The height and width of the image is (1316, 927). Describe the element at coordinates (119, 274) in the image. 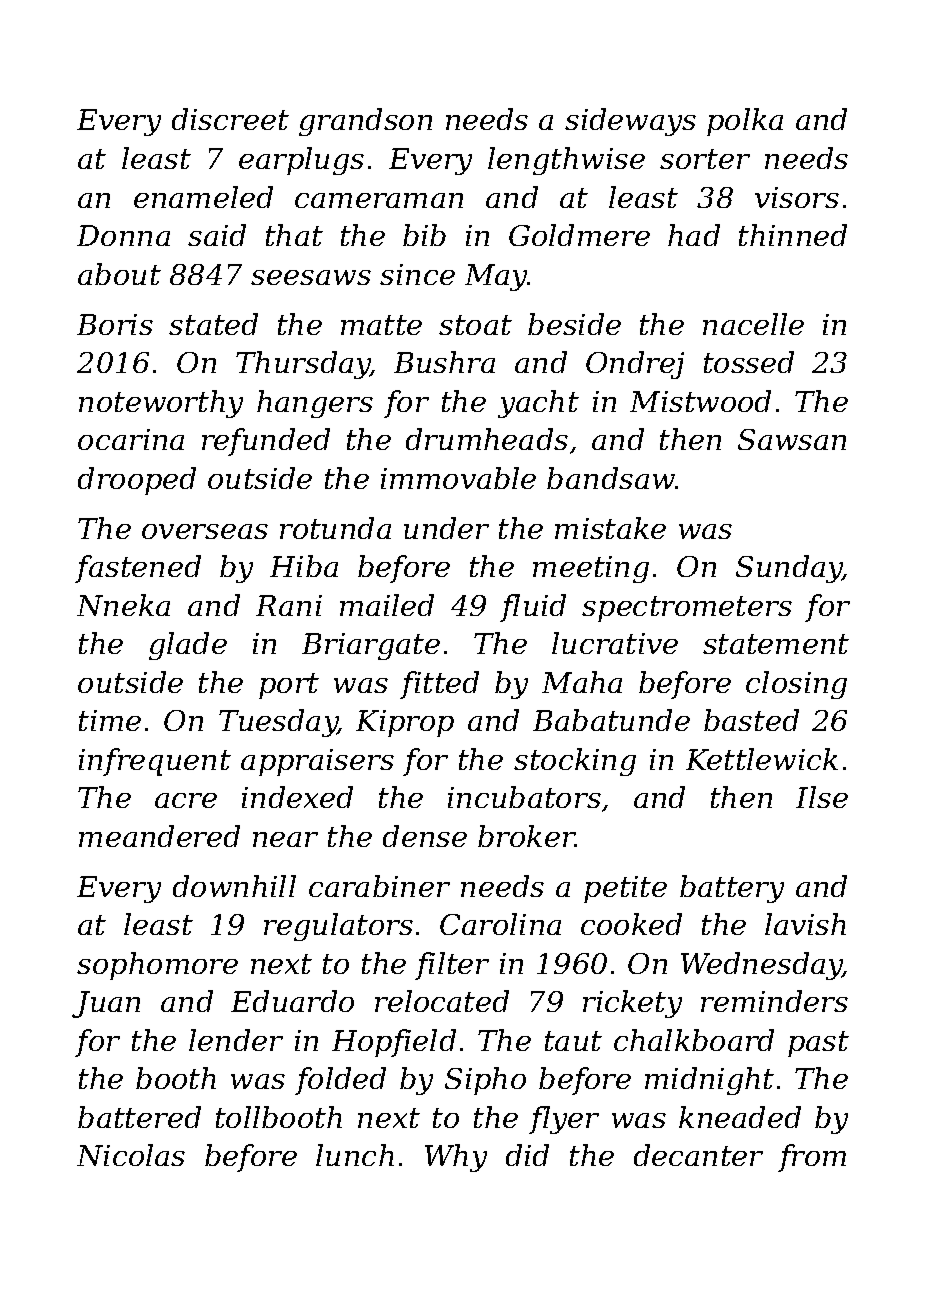

I see `about` at that location.
